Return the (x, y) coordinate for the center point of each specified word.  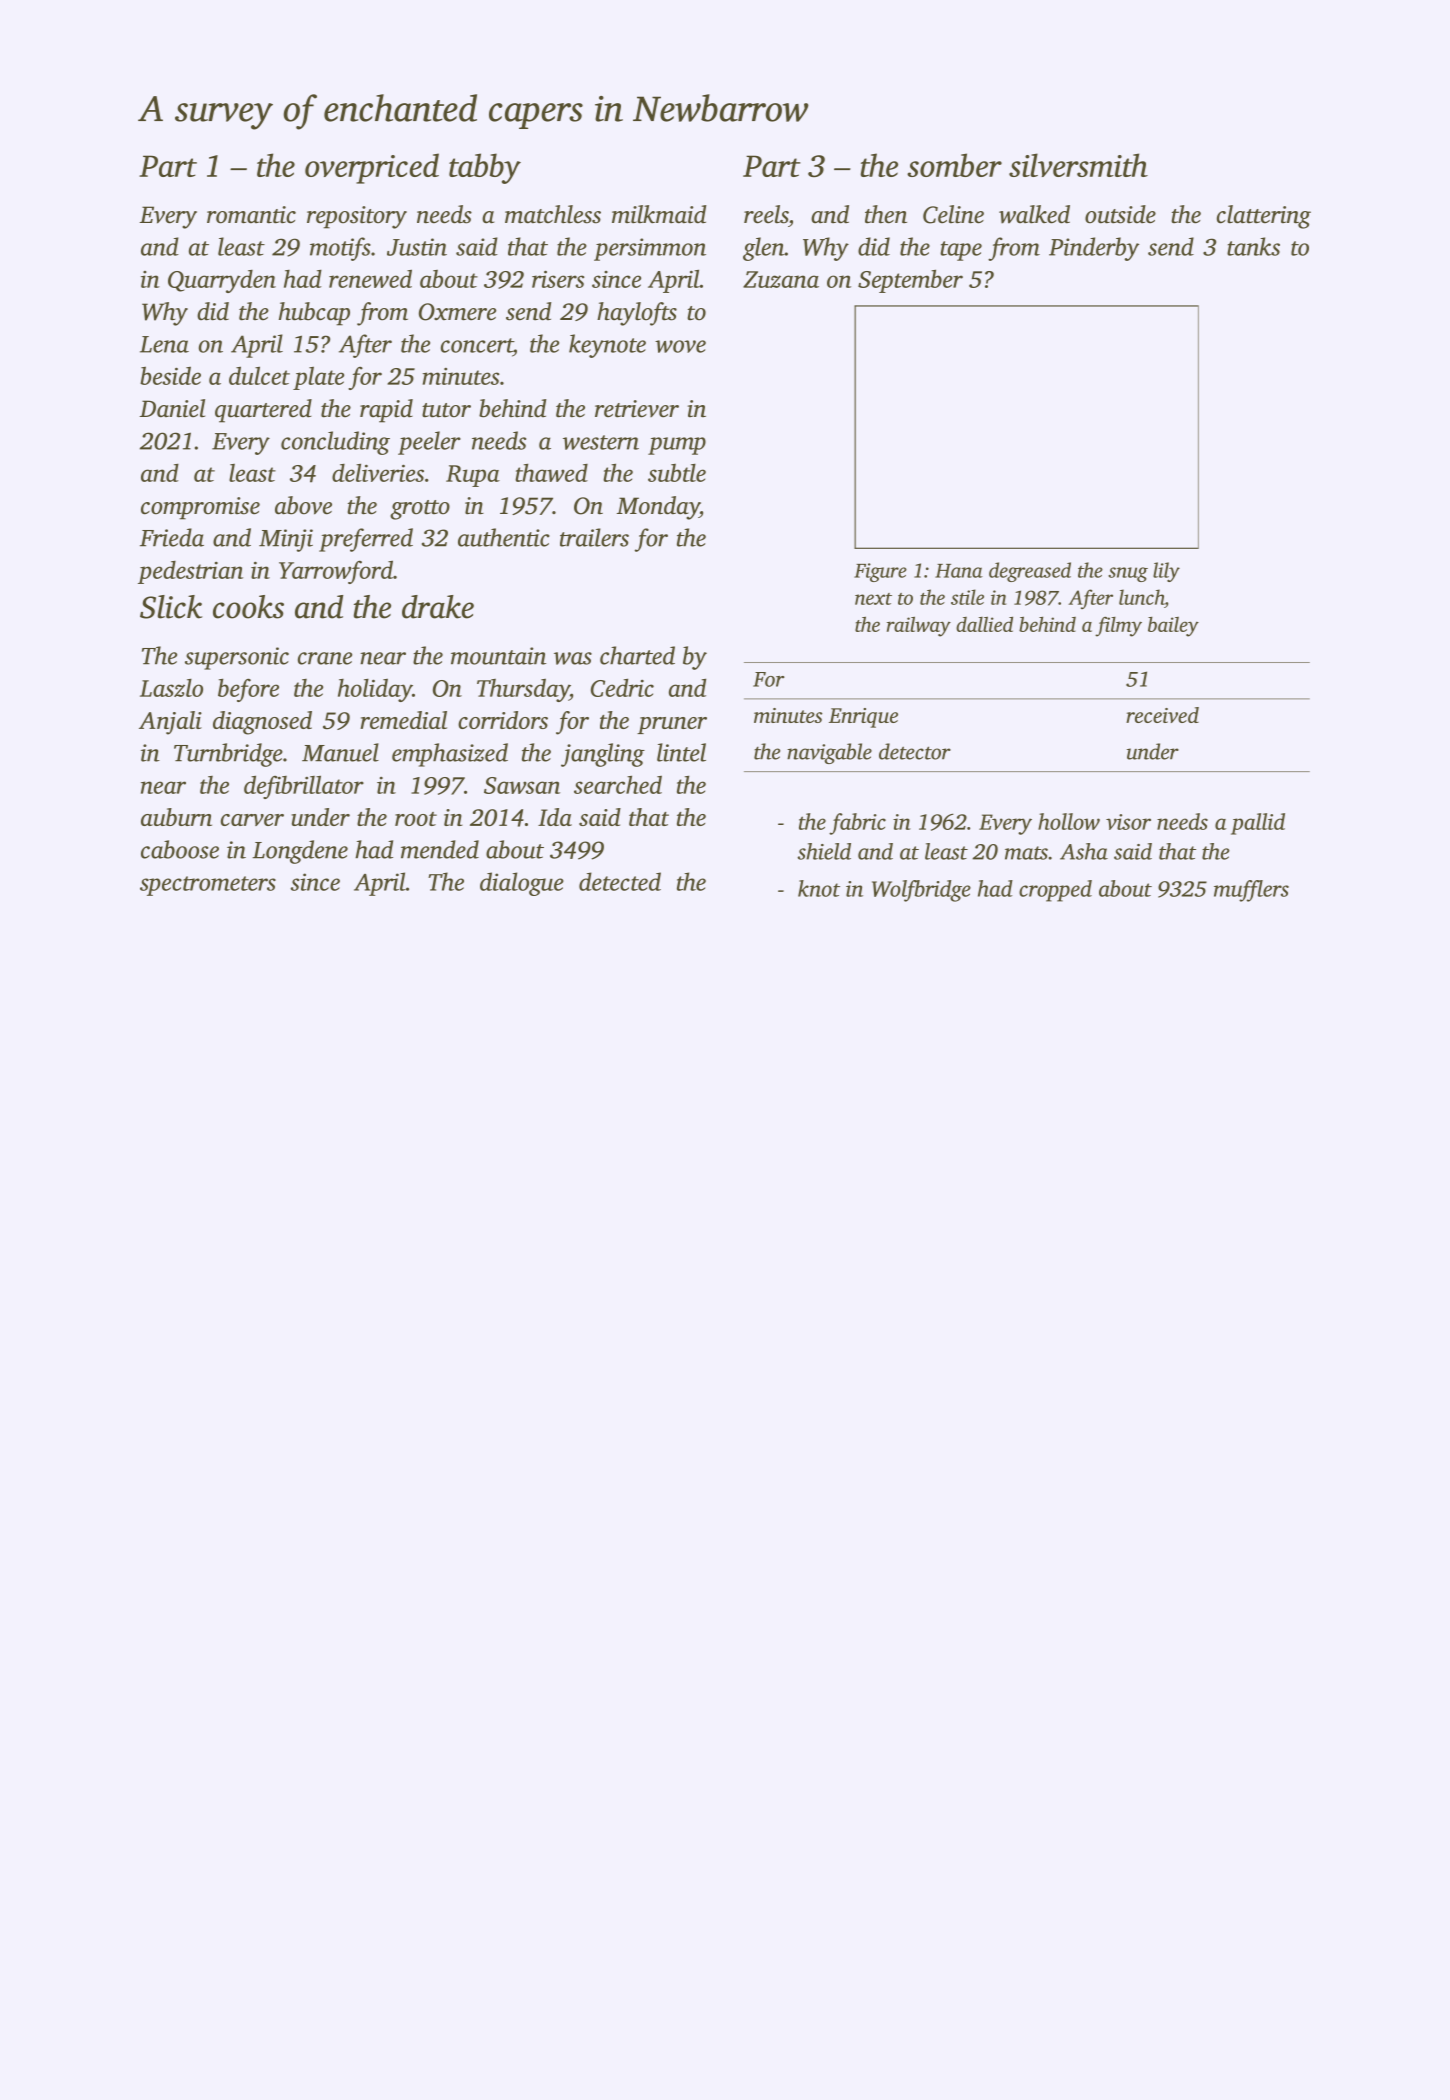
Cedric (622, 687)
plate (318, 378)
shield (824, 851)
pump (677, 446)
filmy (1118, 626)
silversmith (1078, 165)
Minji (286, 540)
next (873, 599)
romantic (251, 215)
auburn (176, 817)
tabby (485, 168)
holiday (375, 690)
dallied (984, 624)
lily (1166, 572)
